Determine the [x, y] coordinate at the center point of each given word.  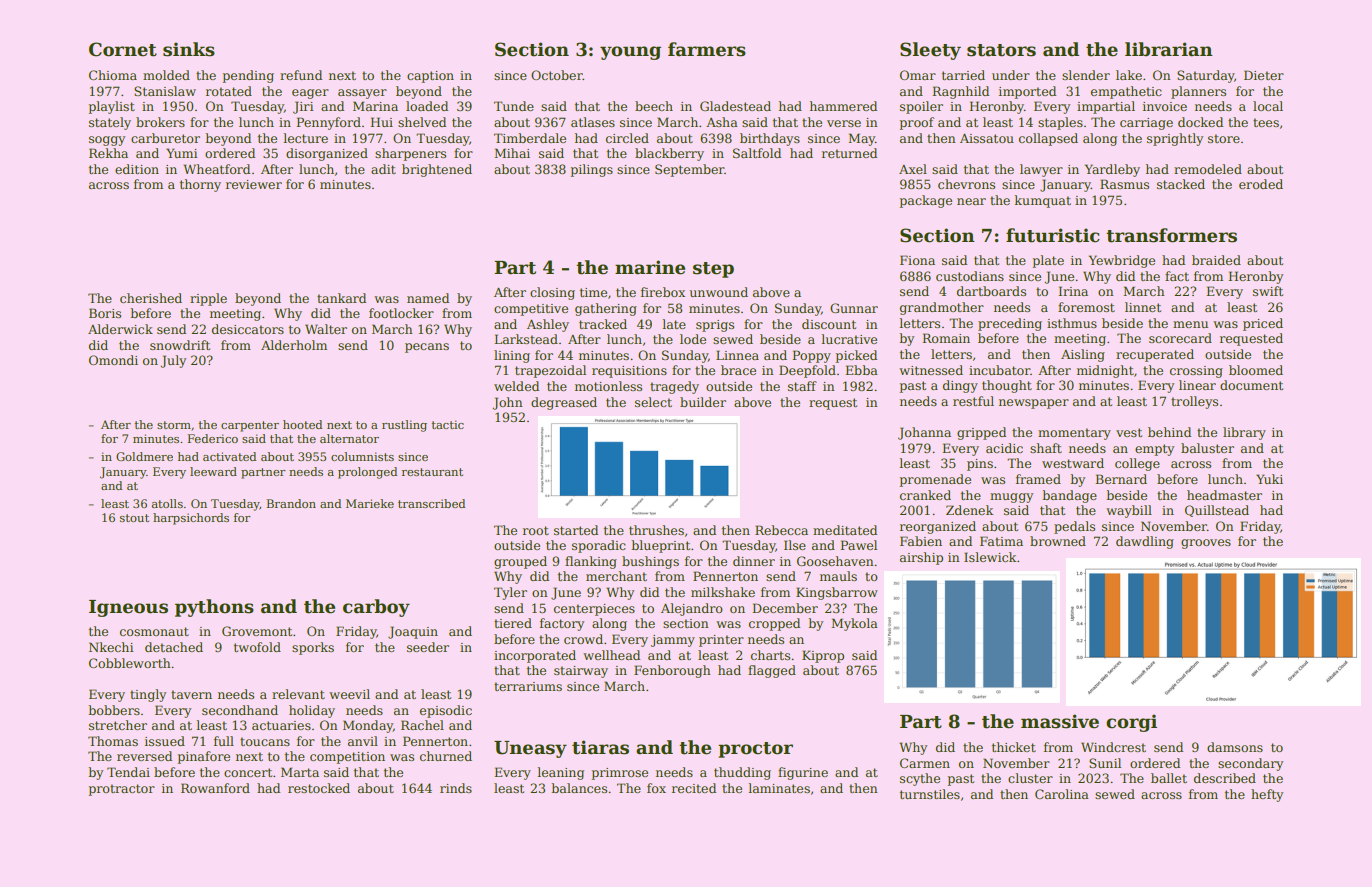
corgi [1131, 723]
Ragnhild [961, 92]
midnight [1105, 371]
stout [134, 518]
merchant [616, 576]
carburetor [165, 138]
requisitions [629, 372]
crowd [583, 639]
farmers [707, 49]
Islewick [990, 557]
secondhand [240, 710]
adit [383, 169]
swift [1268, 291]
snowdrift [180, 345]
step [713, 270]
